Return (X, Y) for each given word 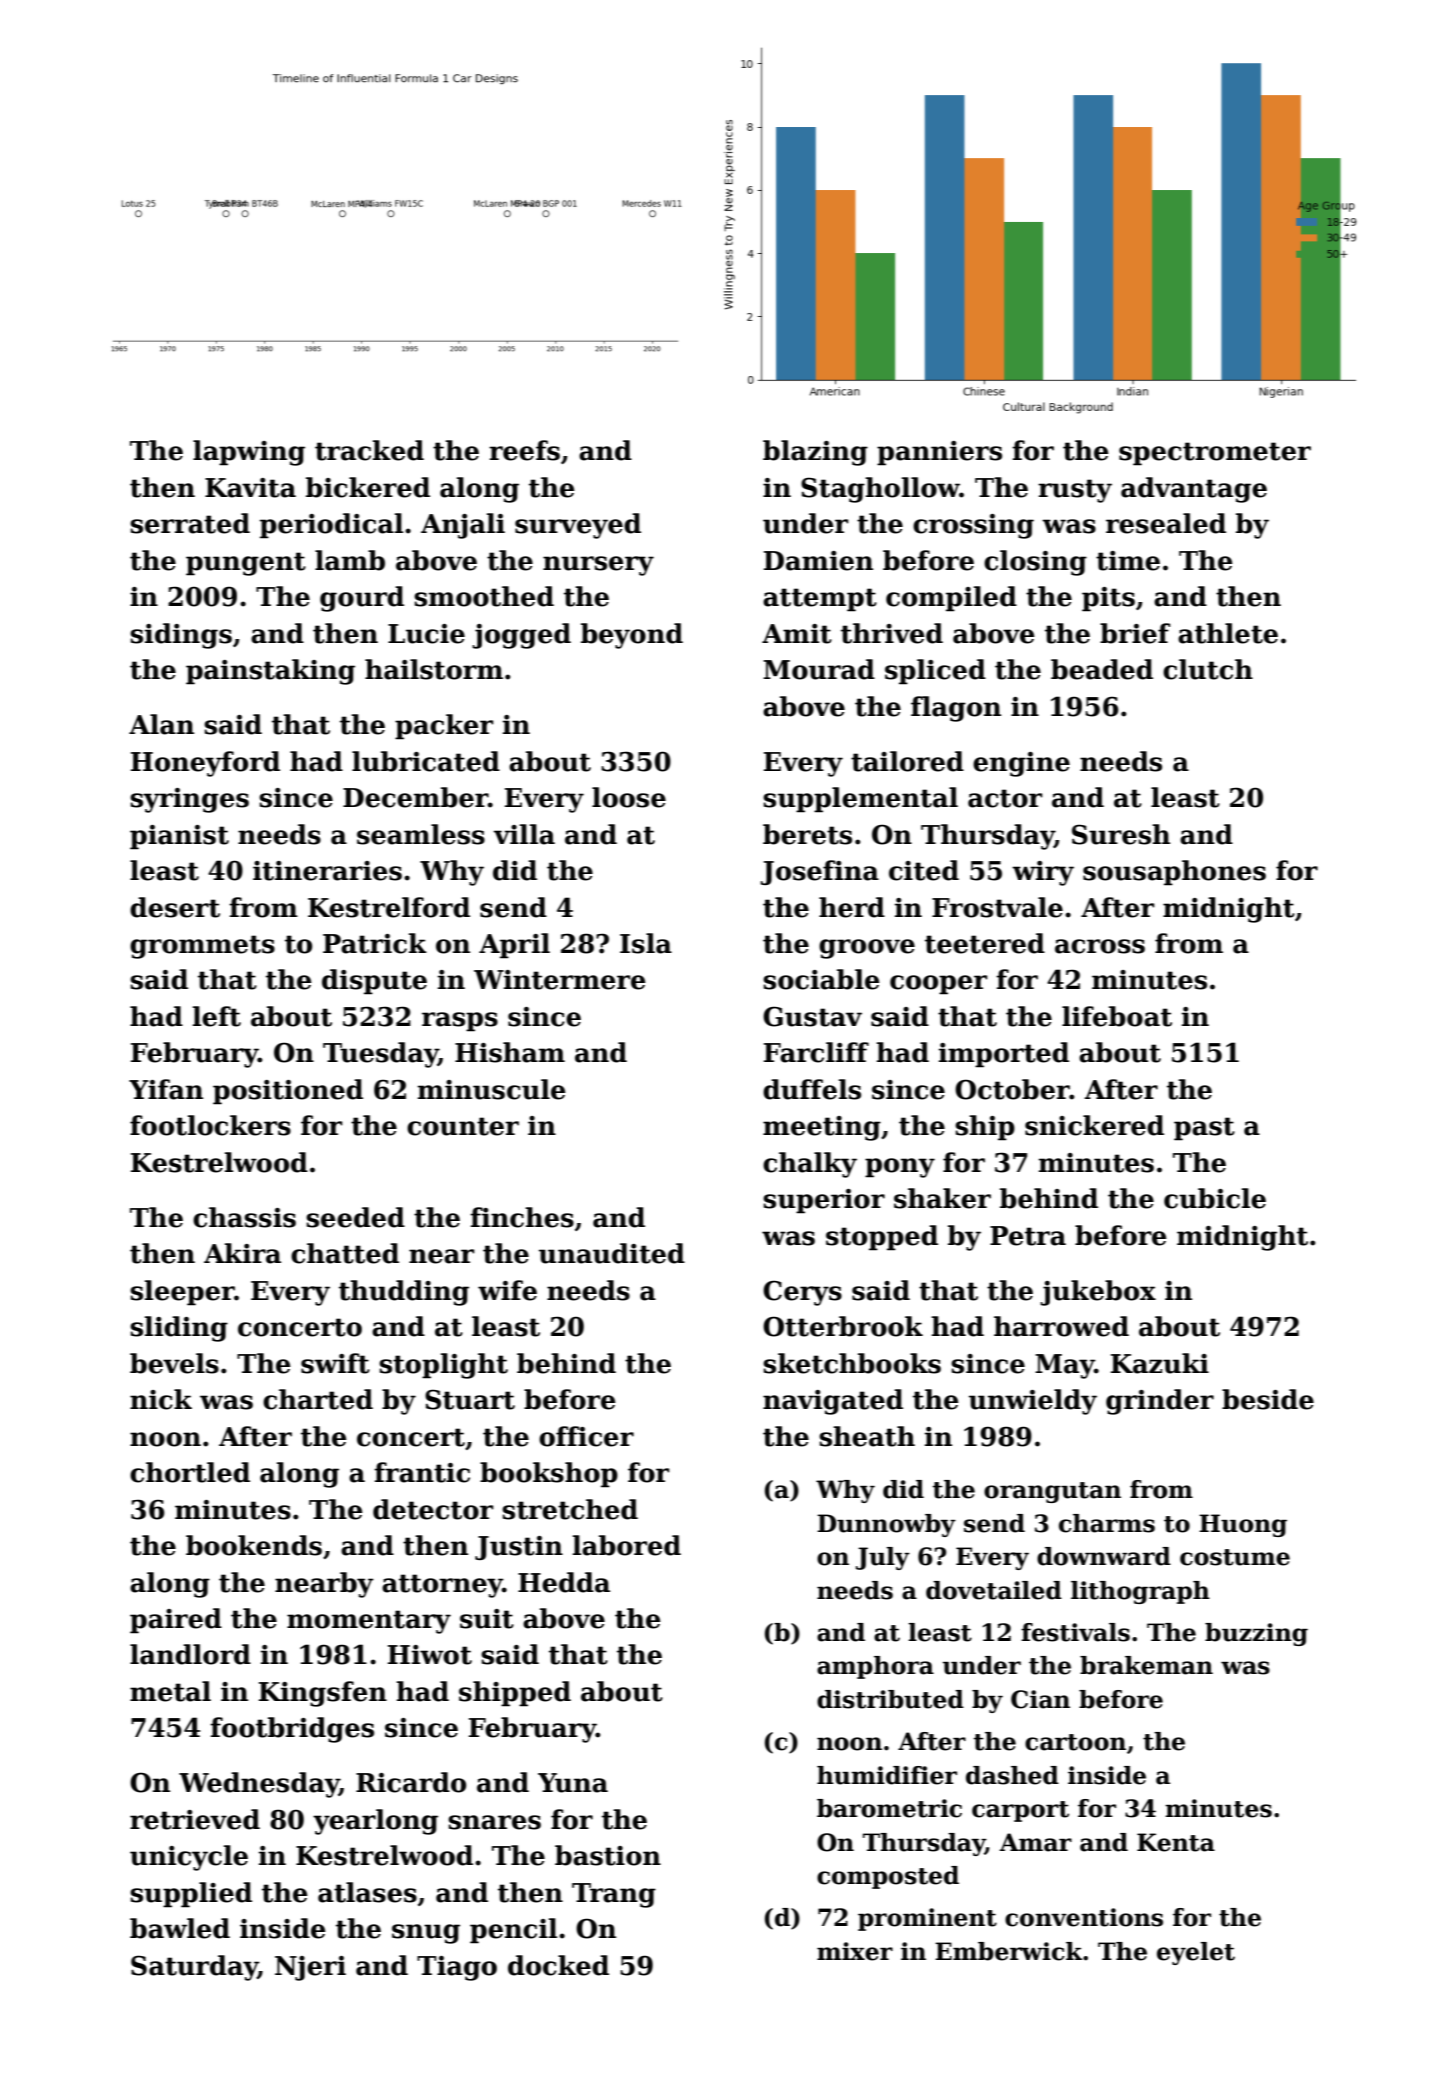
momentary (369, 1622)
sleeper (182, 1293)
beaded (1102, 669)
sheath (867, 1436)
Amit (797, 634)
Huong (1243, 1525)
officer (586, 1436)
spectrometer (1215, 454)
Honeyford (205, 764)
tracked (369, 450)
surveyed (578, 526)
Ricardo (411, 1782)
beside (1268, 1399)
